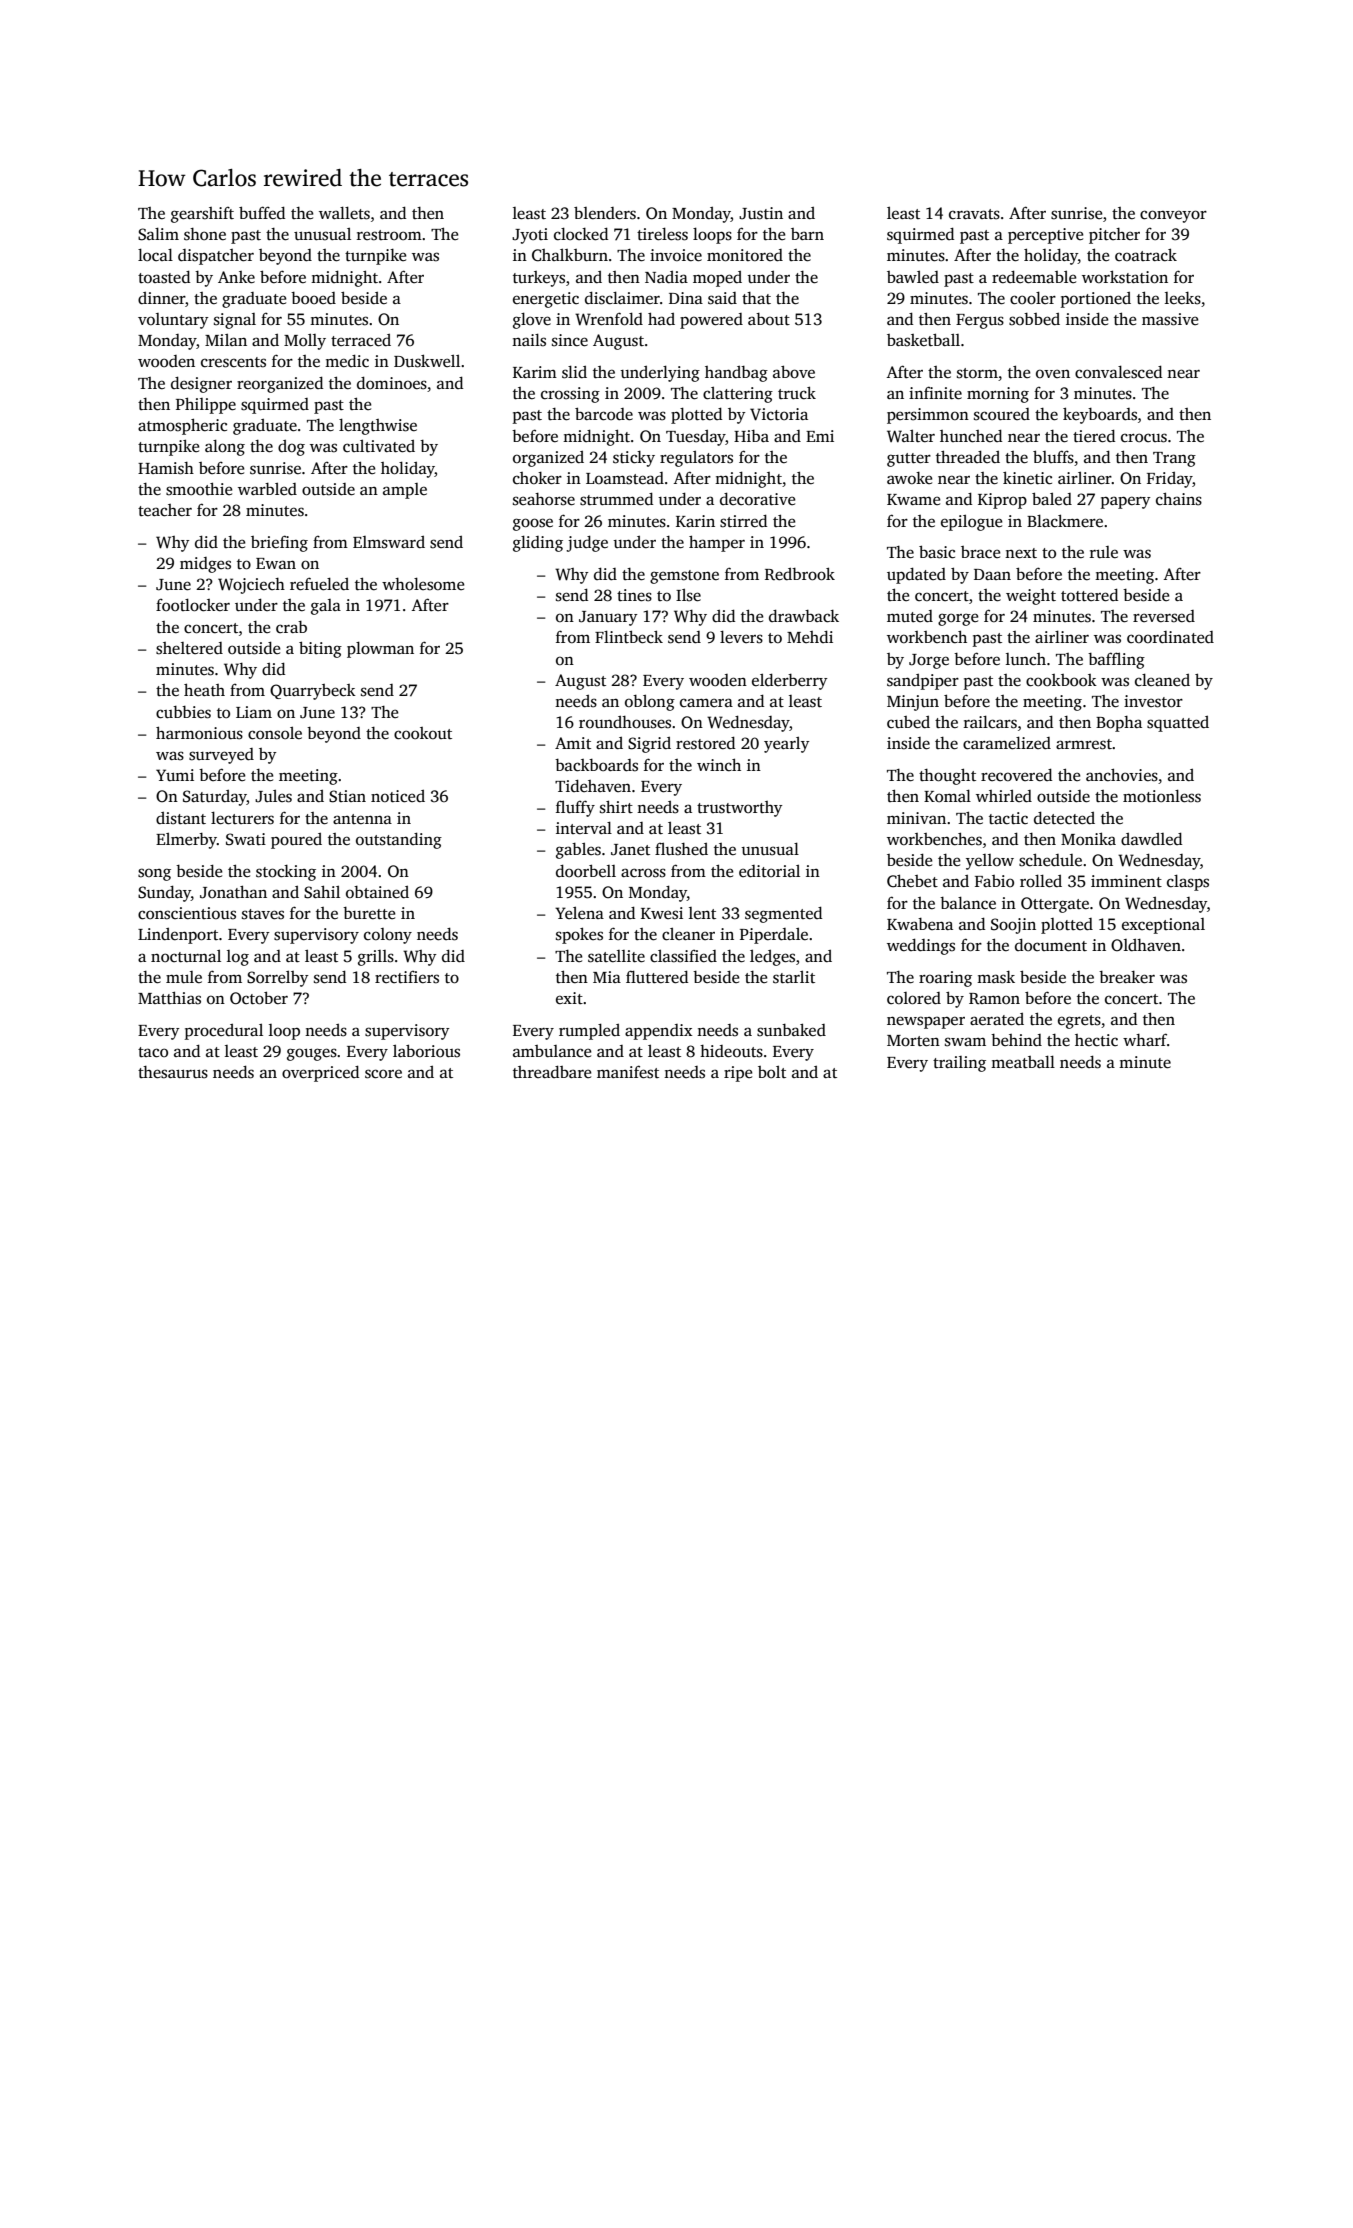 This document has height=2228, width=1353. What do you see at coordinates (800, 574) in the document?
I see `Redbrook` at bounding box center [800, 574].
